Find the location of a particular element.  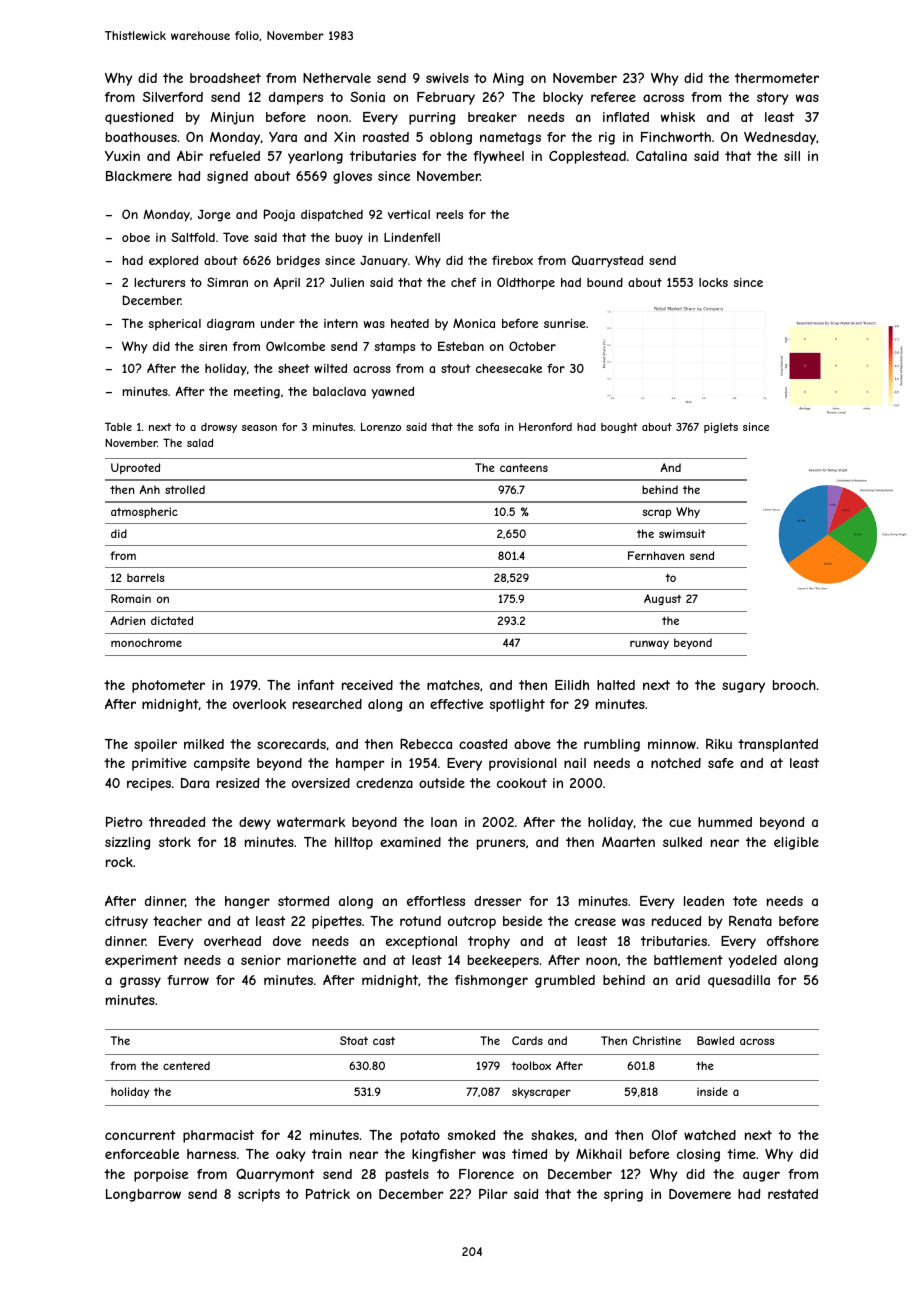

halted is located at coordinates (616, 685).
